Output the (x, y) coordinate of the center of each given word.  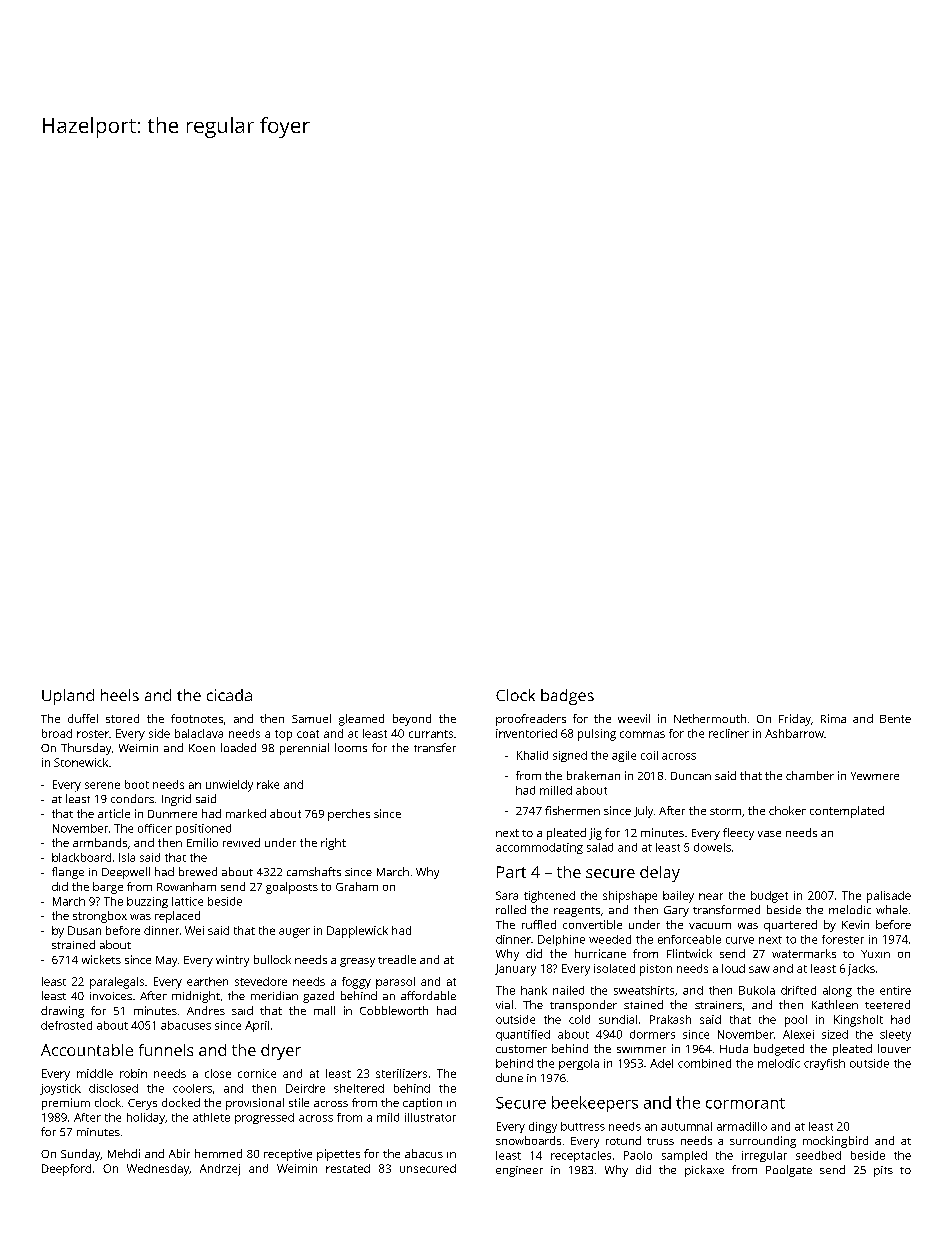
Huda (734, 1048)
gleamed (361, 720)
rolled (511, 909)
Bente (895, 719)
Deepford (66, 1170)
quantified (523, 1035)
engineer (519, 1171)
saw (759, 969)
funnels (166, 1050)
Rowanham (186, 886)
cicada (229, 695)
